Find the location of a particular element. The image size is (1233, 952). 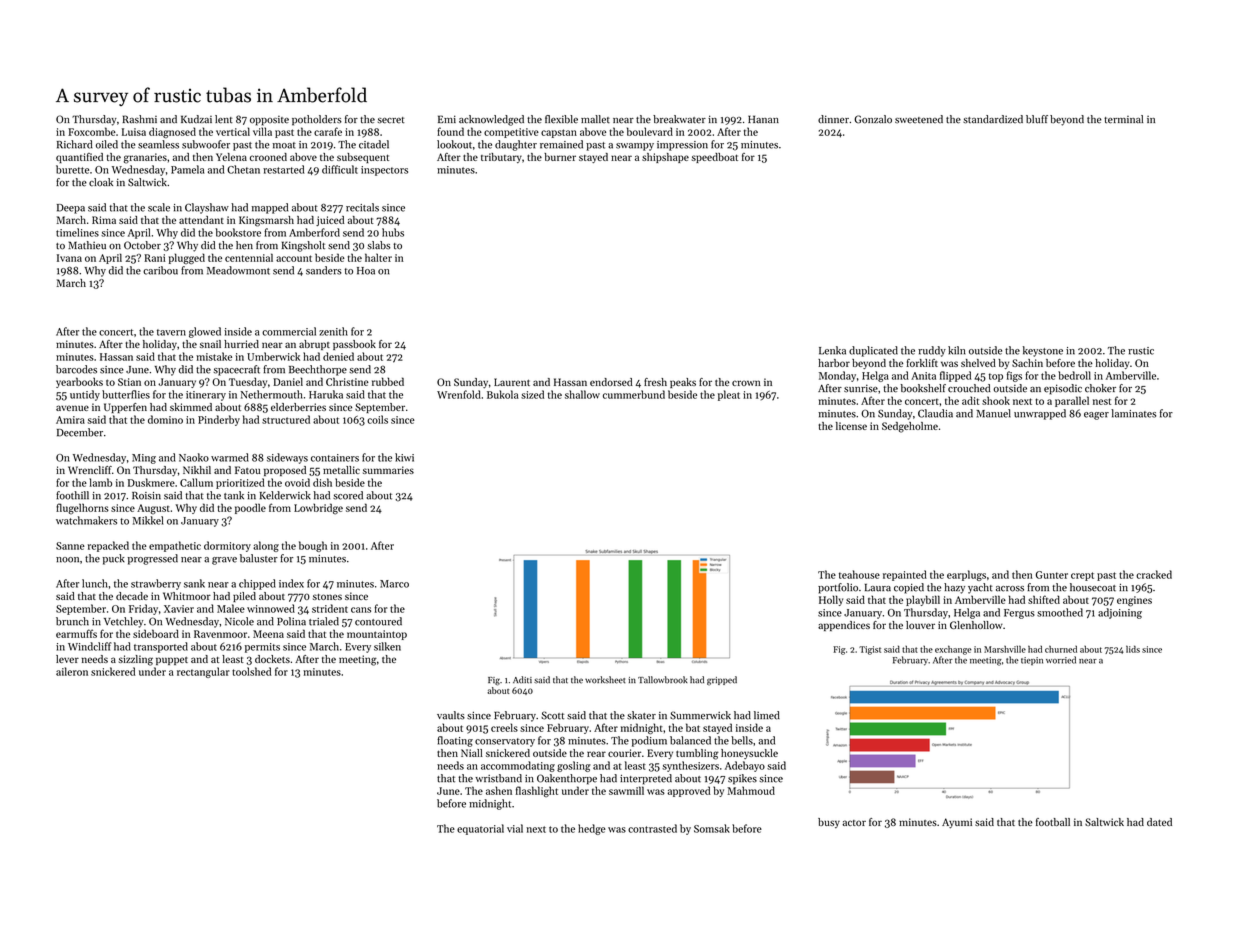

football is located at coordinates (1053, 822).
